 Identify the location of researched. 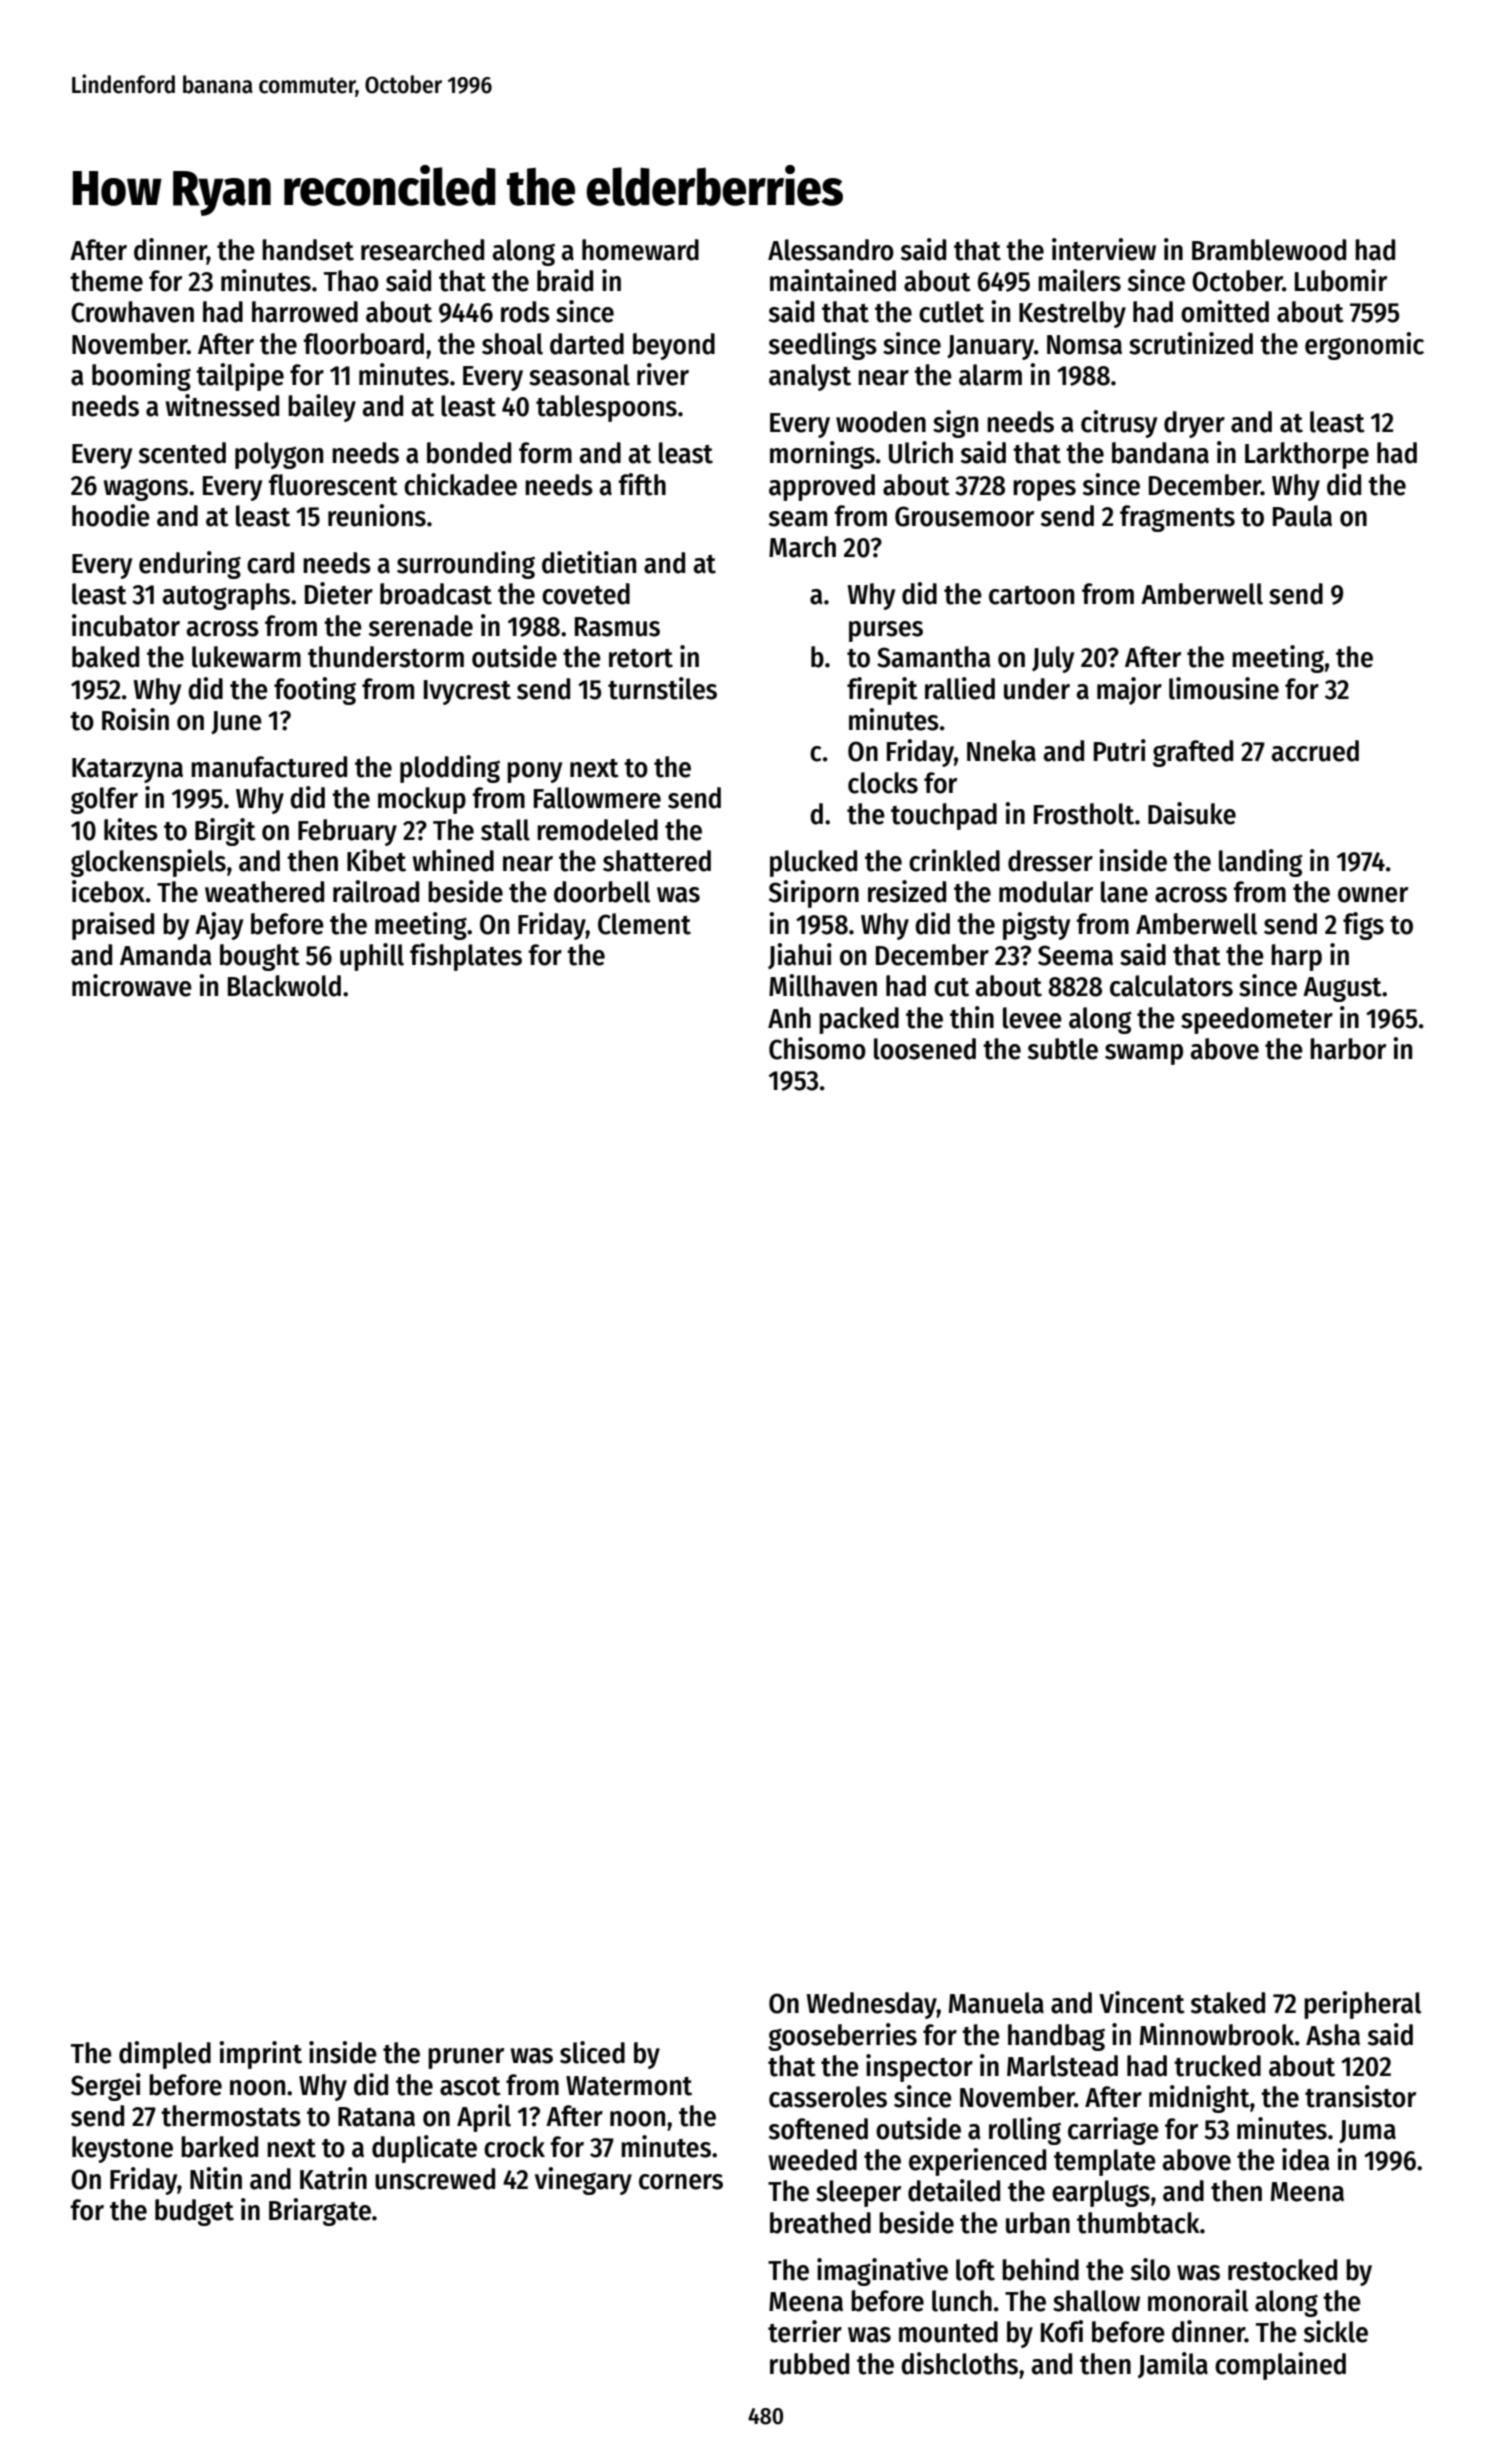
(422, 250).
